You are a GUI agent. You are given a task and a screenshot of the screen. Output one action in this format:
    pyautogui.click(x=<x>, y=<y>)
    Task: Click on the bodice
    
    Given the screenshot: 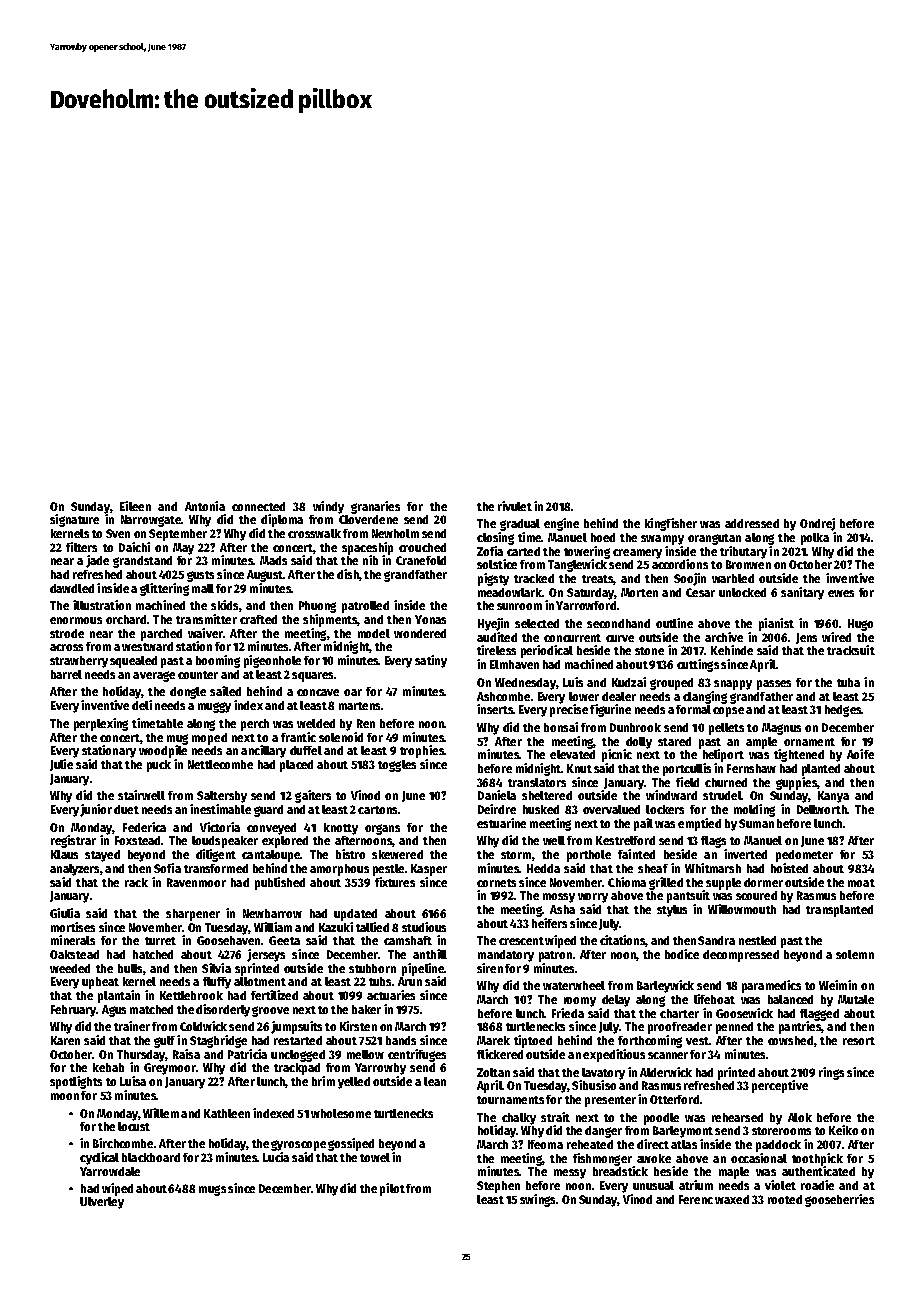 What is the action you would take?
    pyautogui.click(x=682, y=954)
